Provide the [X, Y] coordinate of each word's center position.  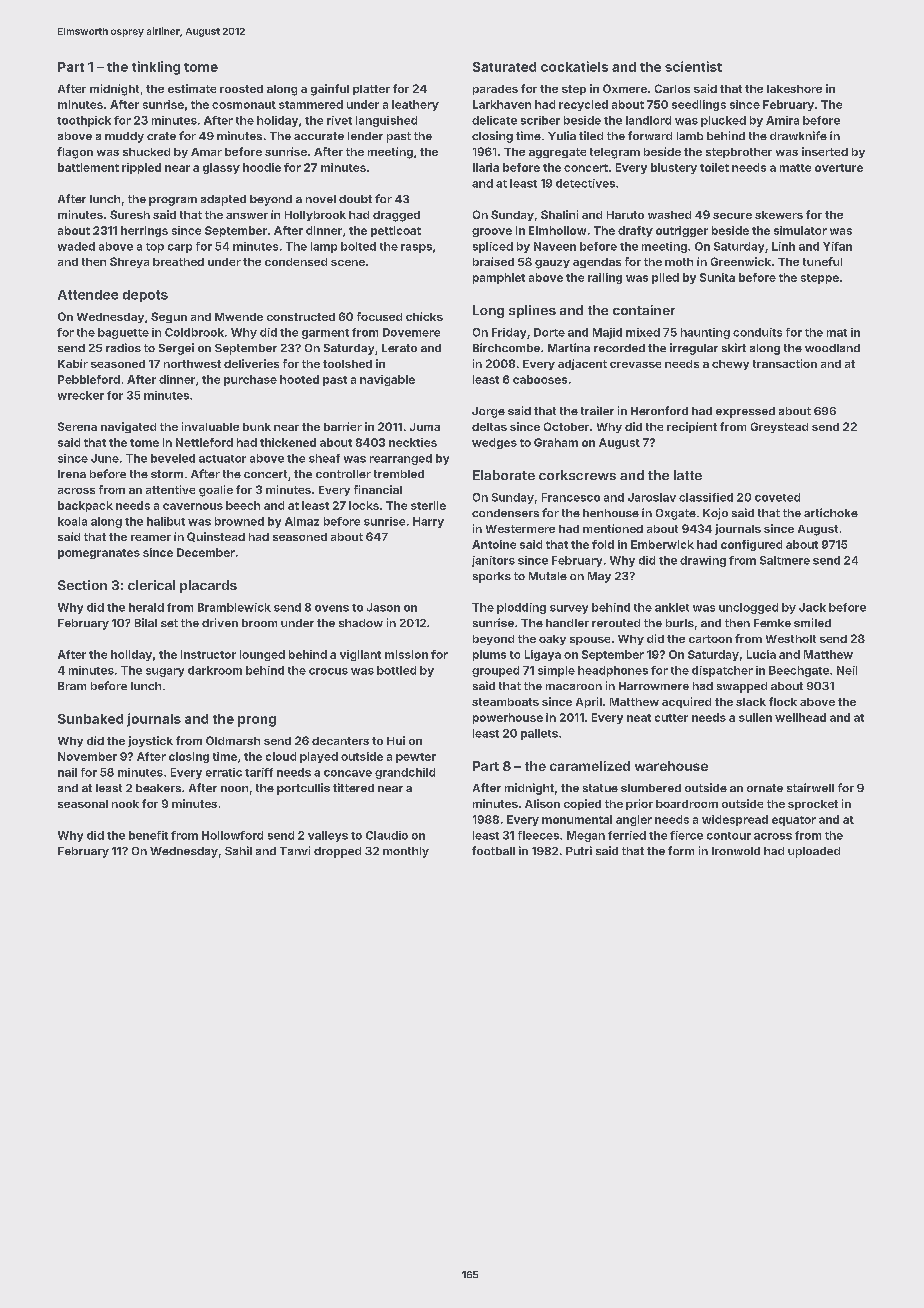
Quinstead [216, 537]
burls [680, 623]
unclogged [748, 608]
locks [364, 505]
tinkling [156, 68]
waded [76, 246]
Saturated [504, 67]
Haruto [625, 215]
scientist [693, 66]
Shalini [559, 214]
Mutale [548, 576]
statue [600, 788]
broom [259, 623]
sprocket [813, 805]
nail [67, 772]
